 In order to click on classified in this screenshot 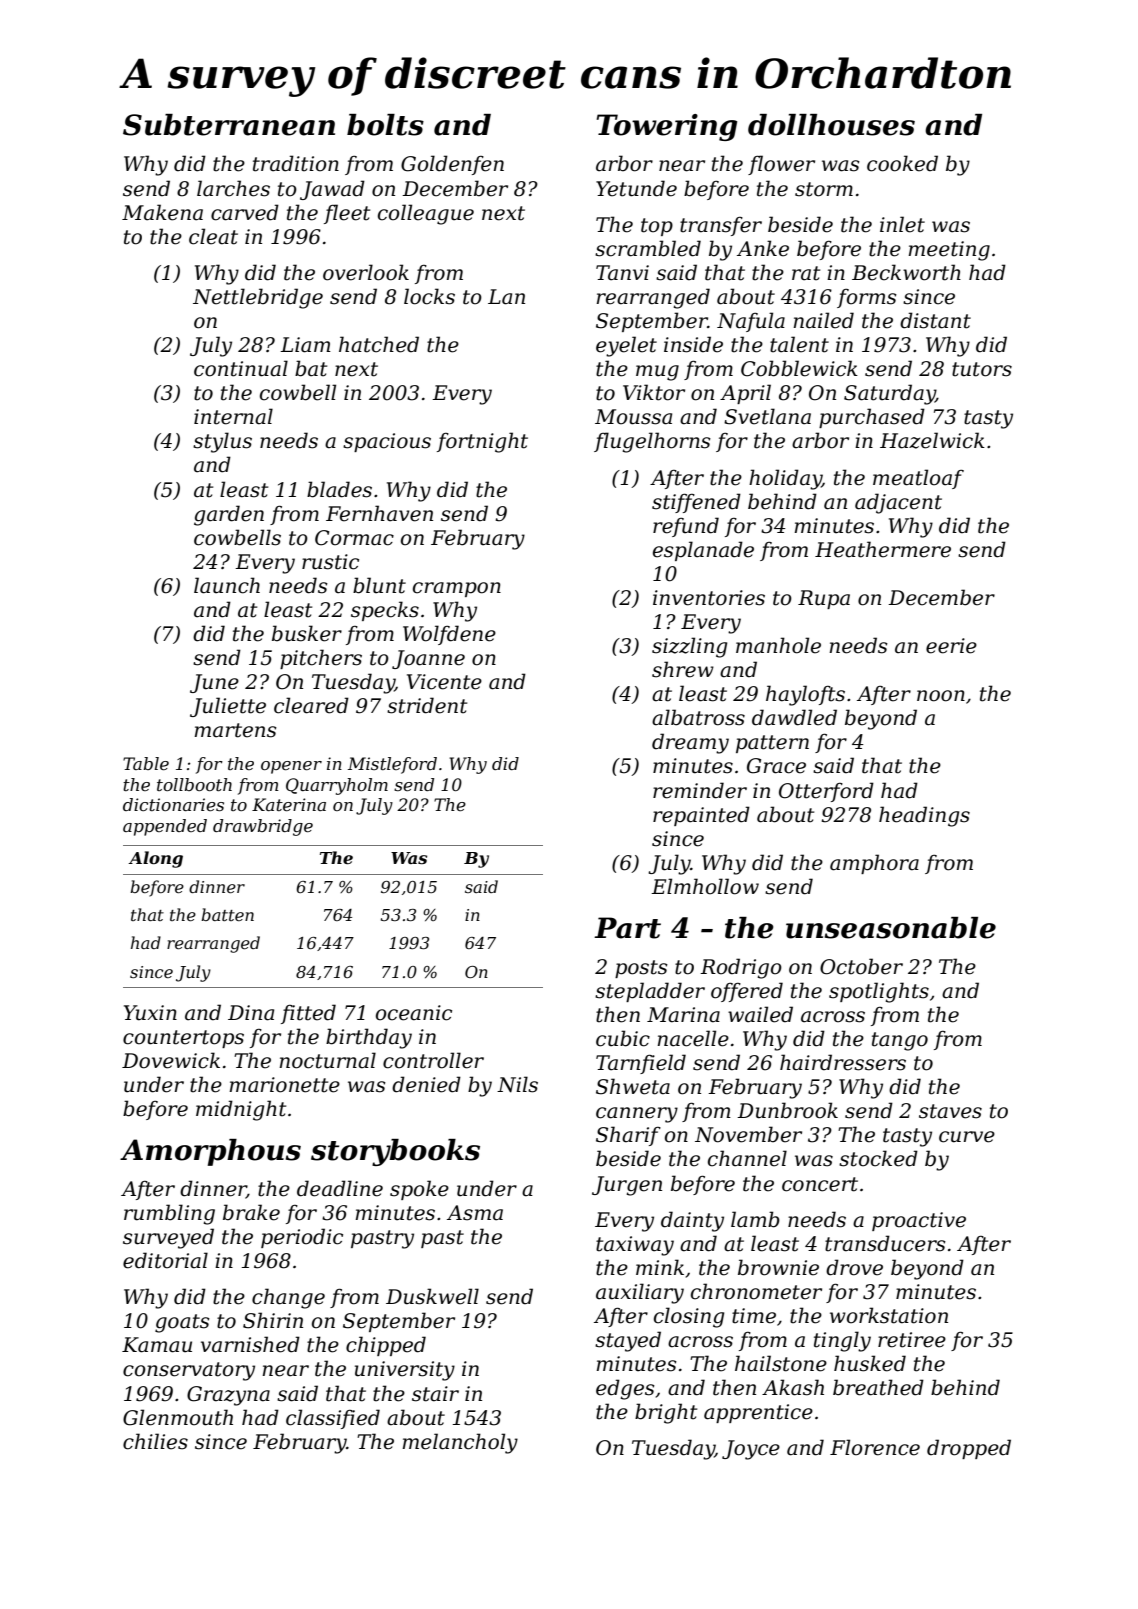, I will do `click(333, 1419)`.
